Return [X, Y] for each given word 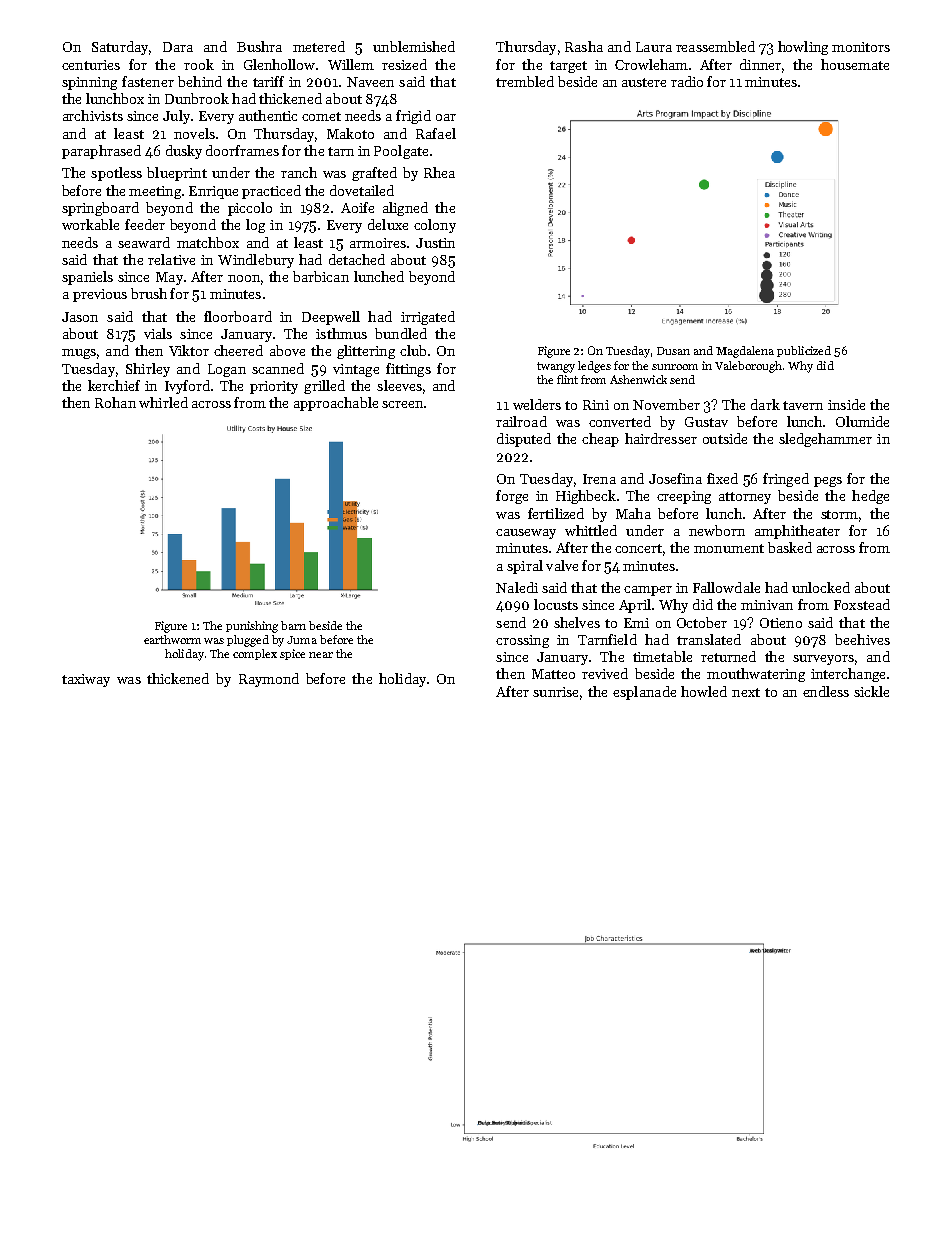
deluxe [388, 224]
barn [293, 625]
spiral [525, 567]
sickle [871, 691]
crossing [522, 641]
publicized [804, 351]
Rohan [115, 402]
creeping [684, 497]
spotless [116, 174]
